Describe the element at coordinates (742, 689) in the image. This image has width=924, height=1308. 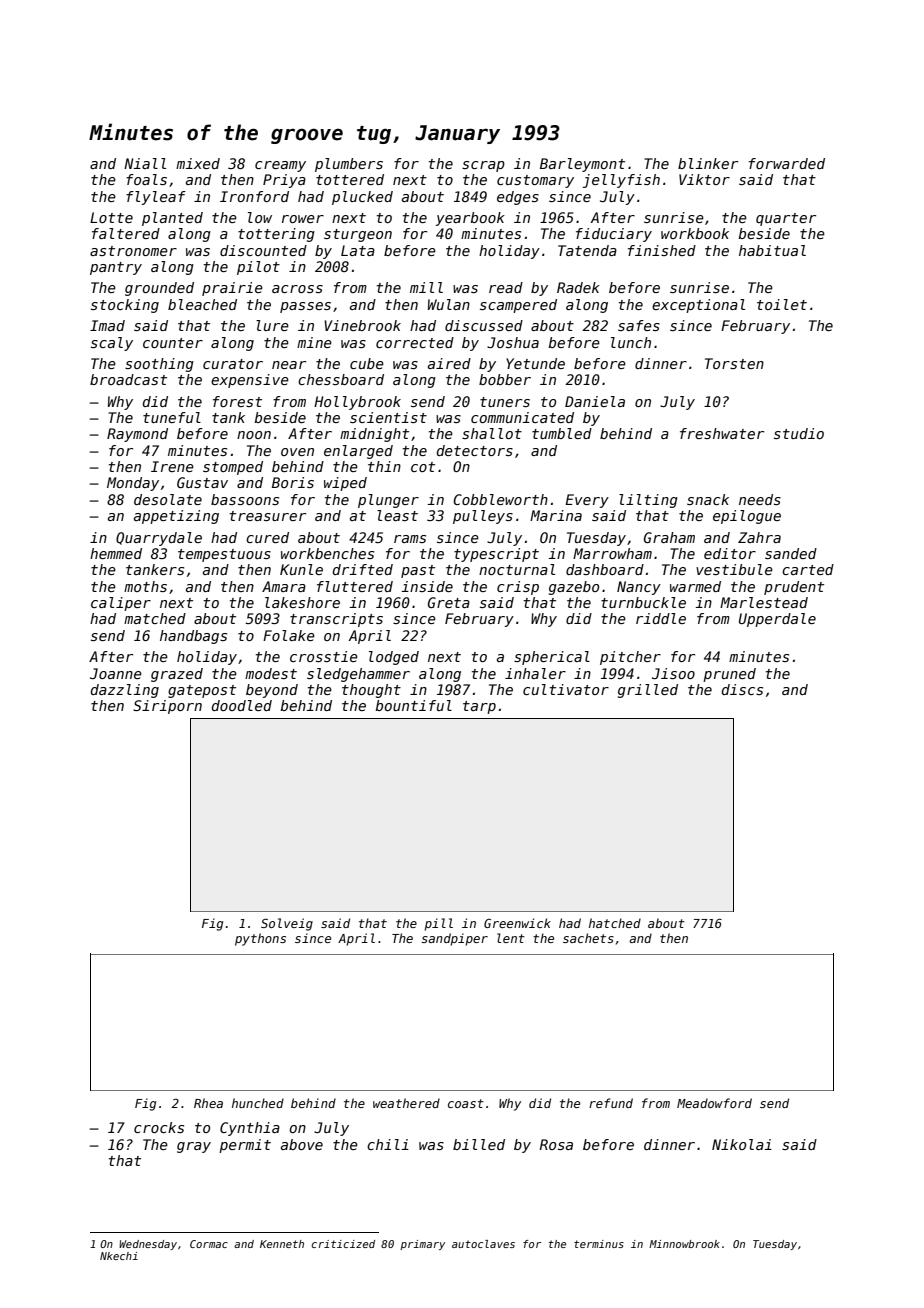
I see `discs` at that location.
